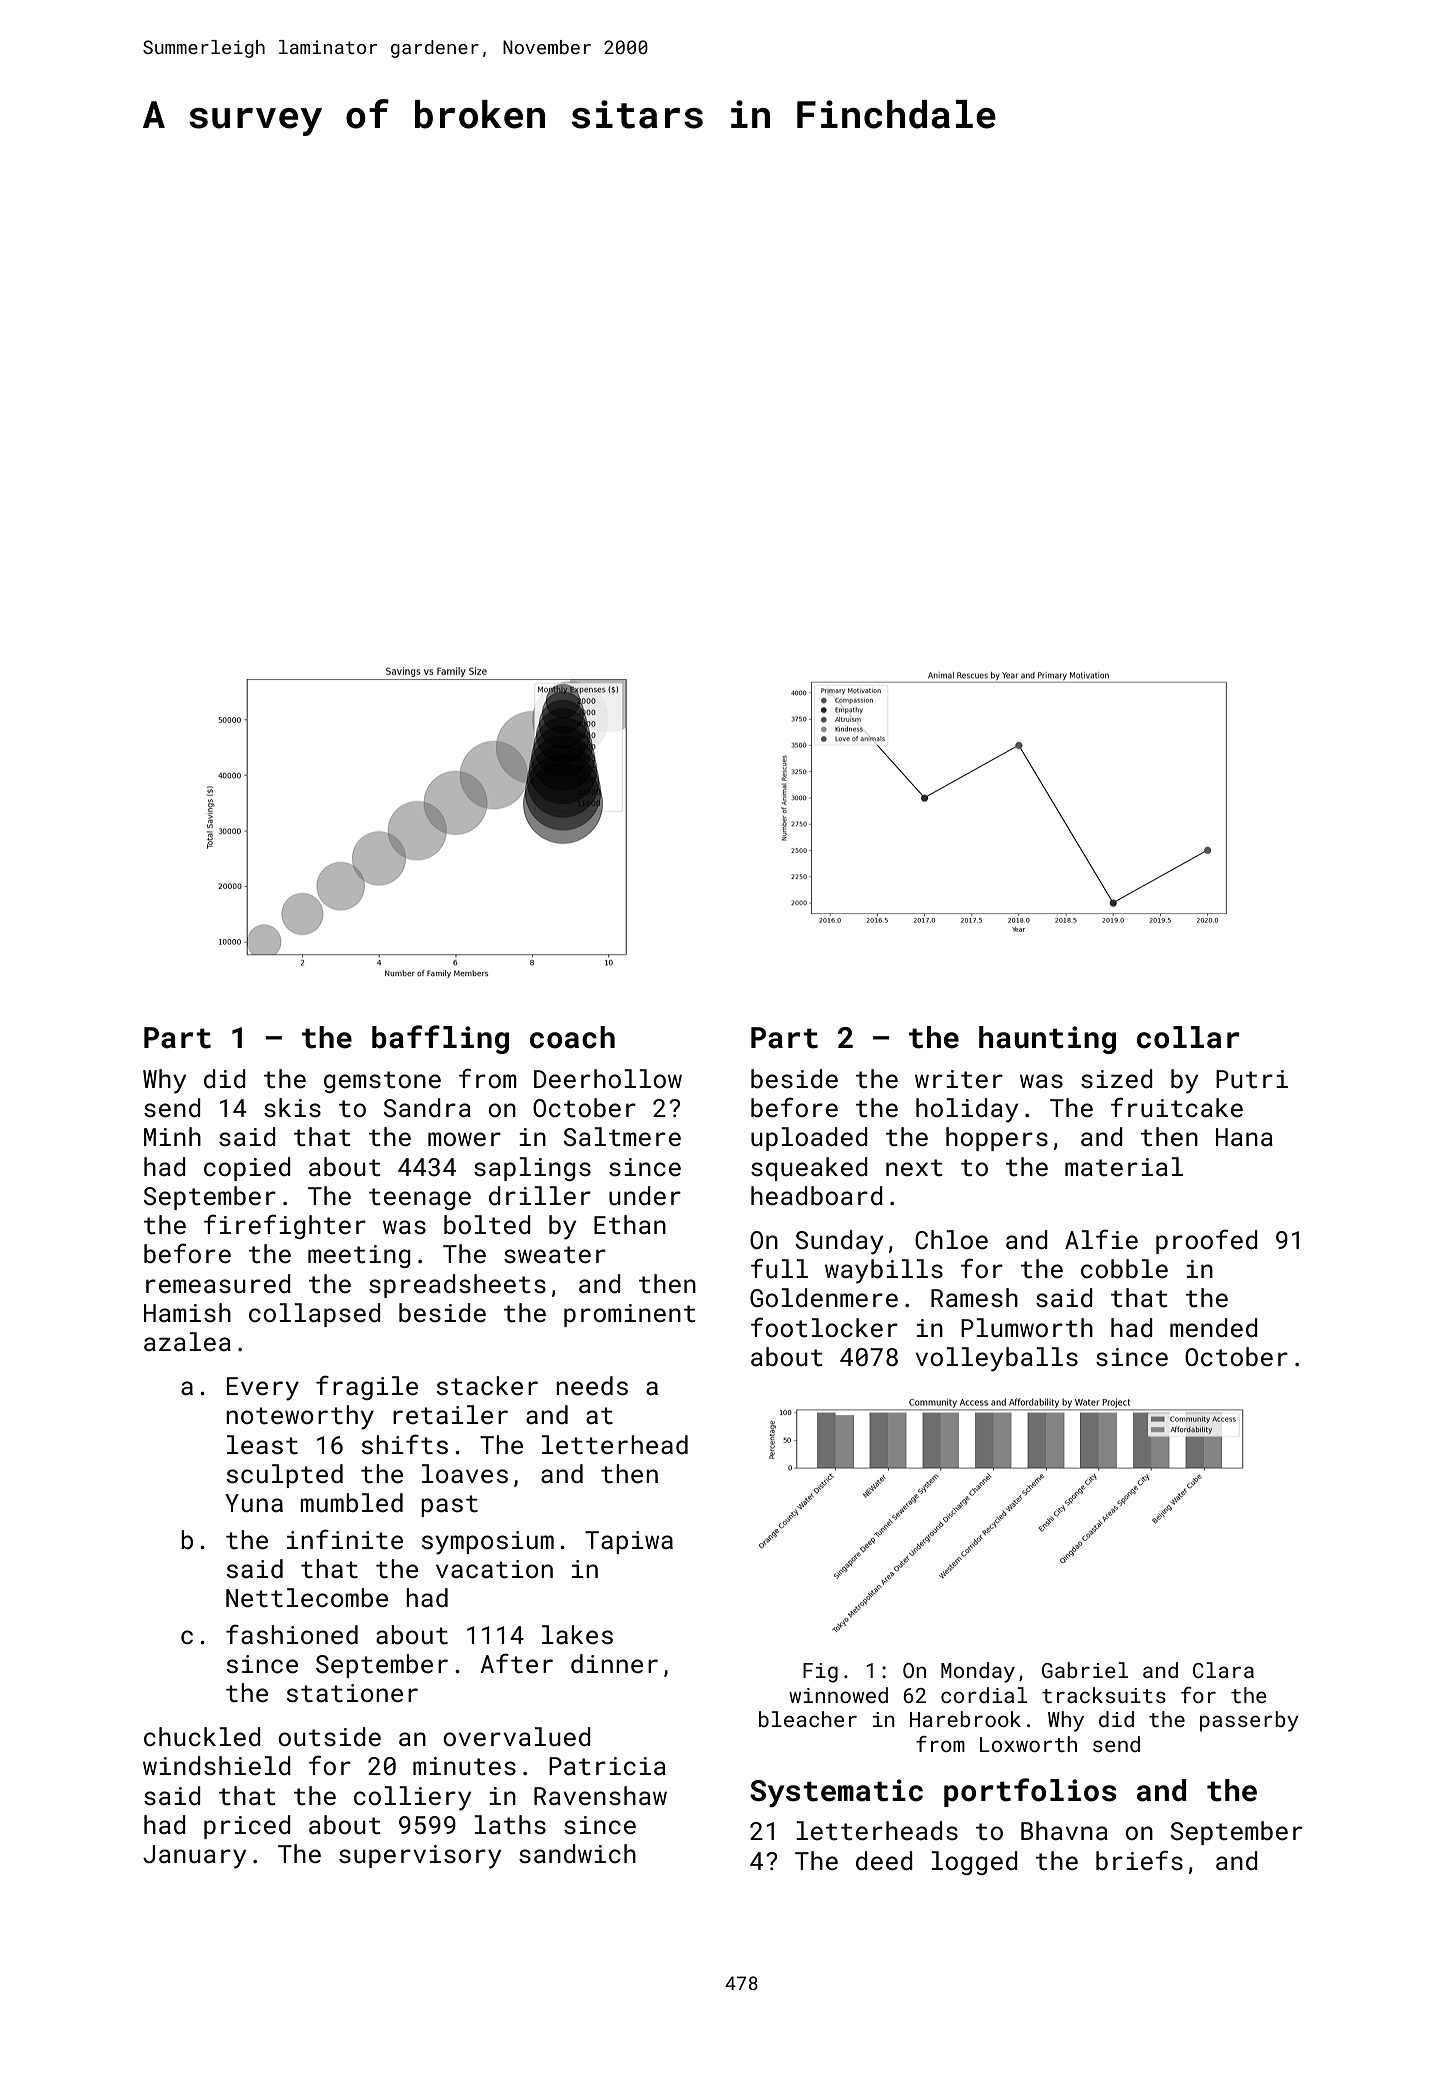  What do you see at coordinates (572, 1037) in the screenshot?
I see `coach` at bounding box center [572, 1037].
